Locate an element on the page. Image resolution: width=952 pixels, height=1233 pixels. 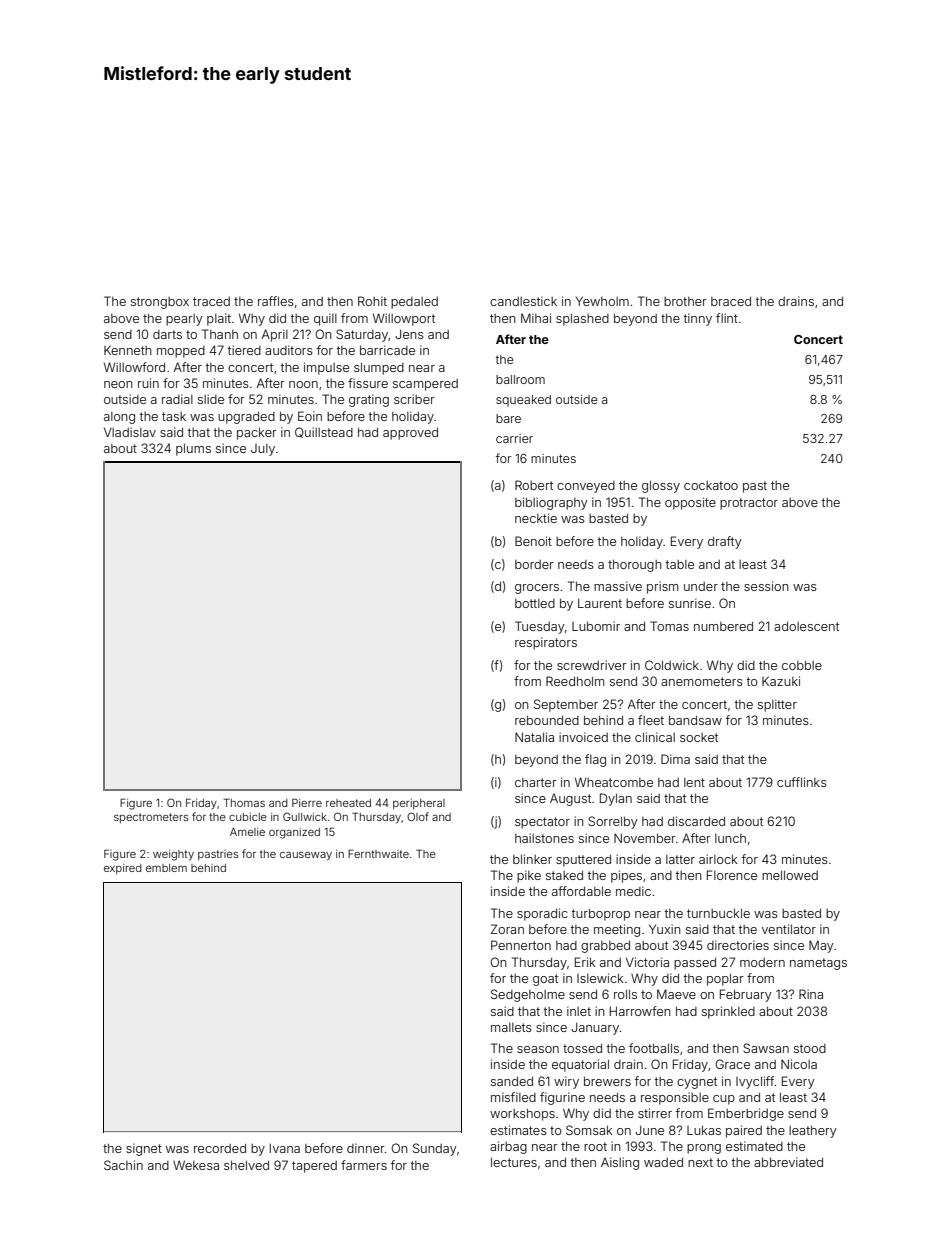
Benoit is located at coordinates (533, 541).
